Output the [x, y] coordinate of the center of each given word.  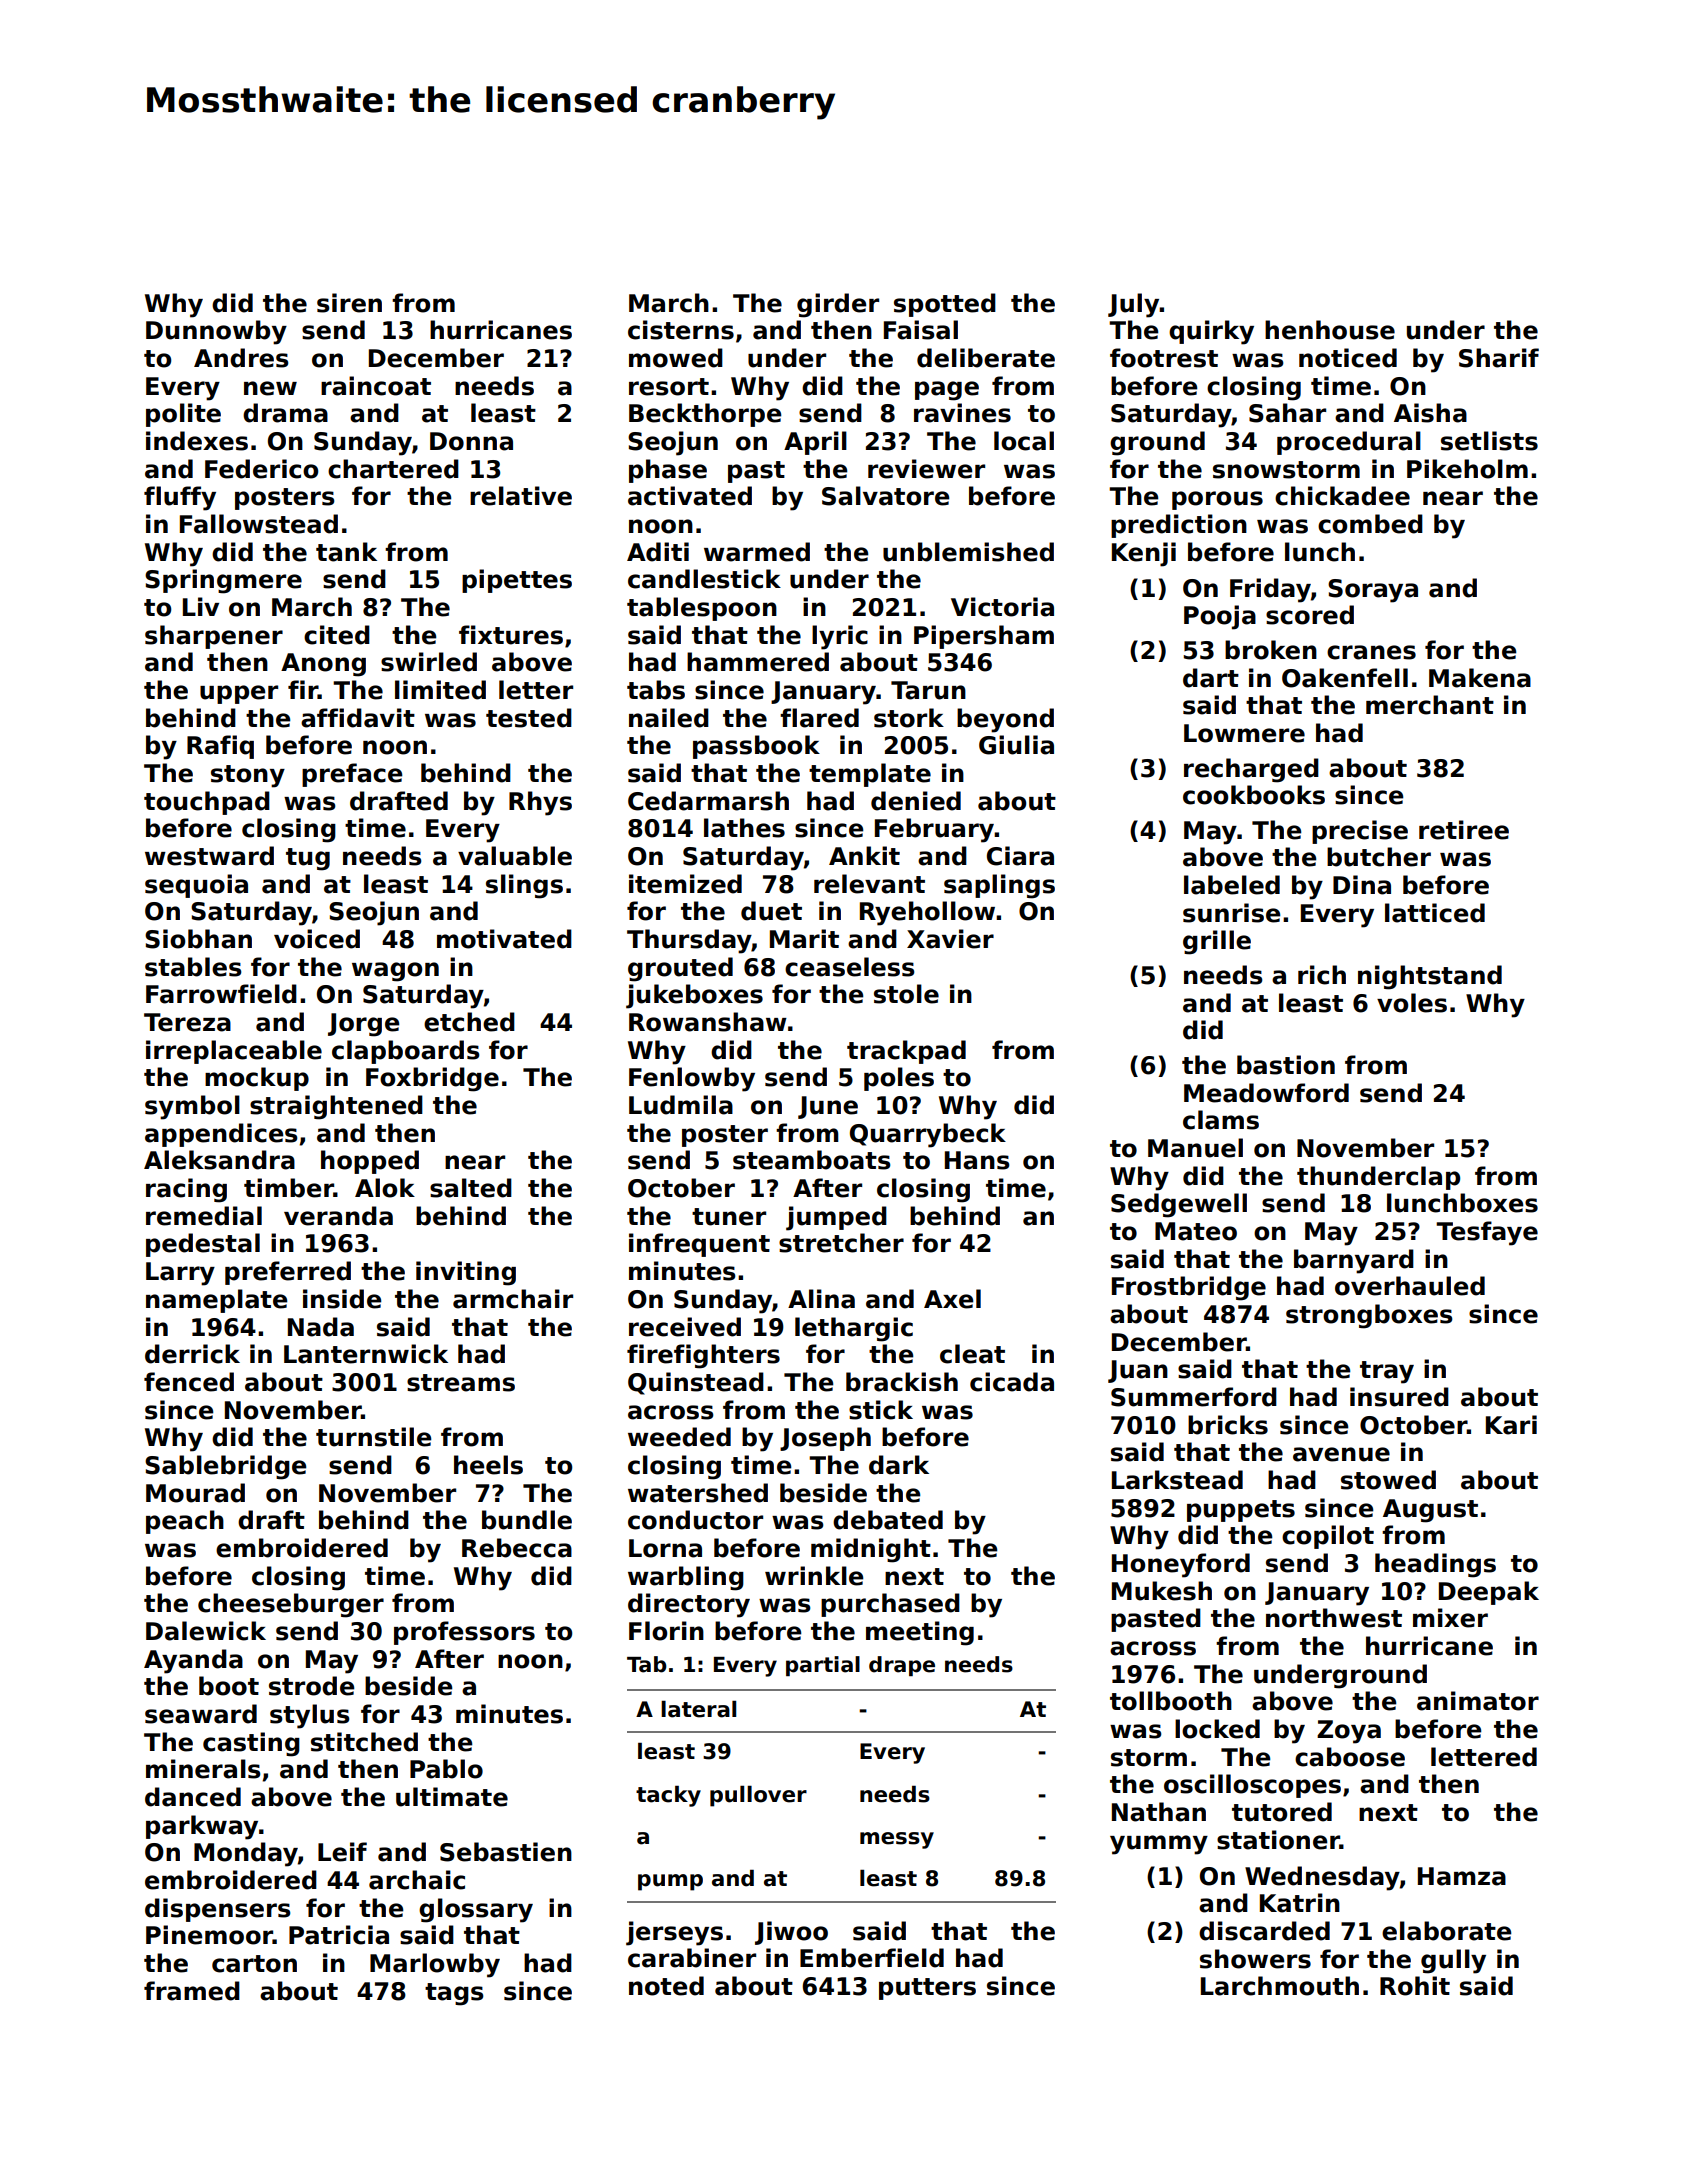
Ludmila [681, 1105]
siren [349, 303]
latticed [1435, 913]
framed [192, 1991]
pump [670, 1882]
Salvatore [885, 496]
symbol [192, 1107]
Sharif [1499, 358]
